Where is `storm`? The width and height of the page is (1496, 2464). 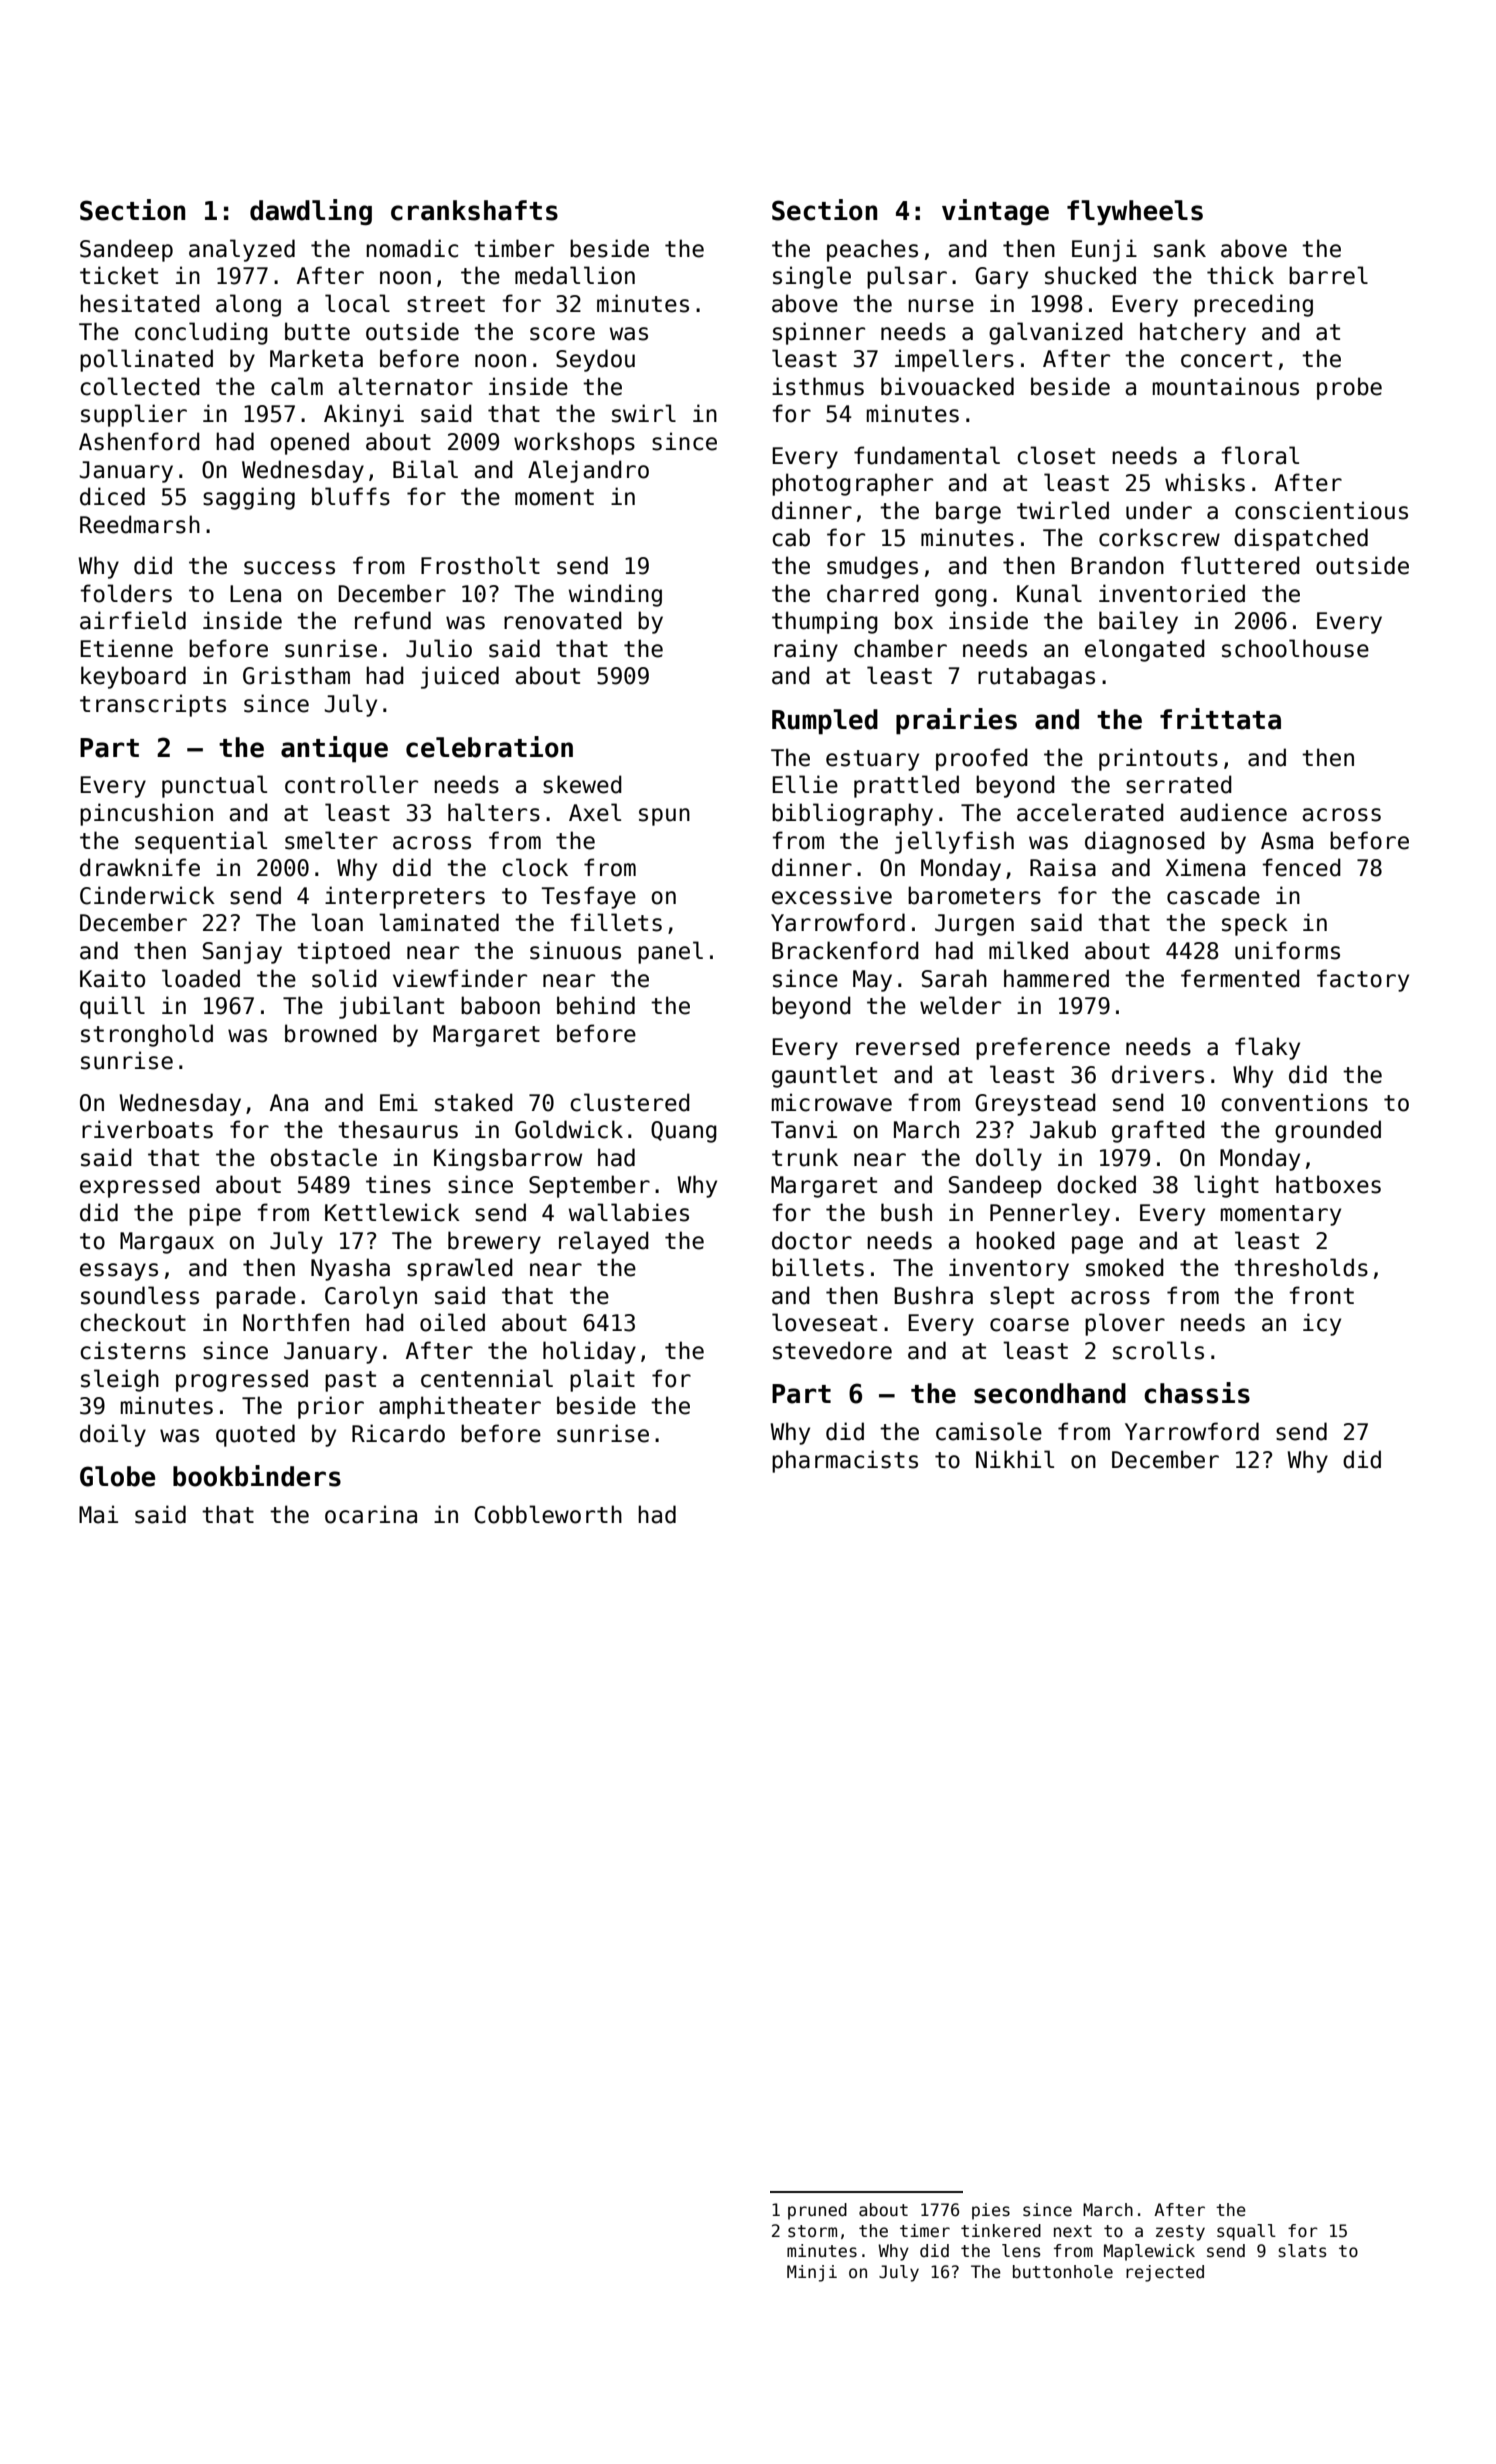
storm is located at coordinates (812, 2231).
